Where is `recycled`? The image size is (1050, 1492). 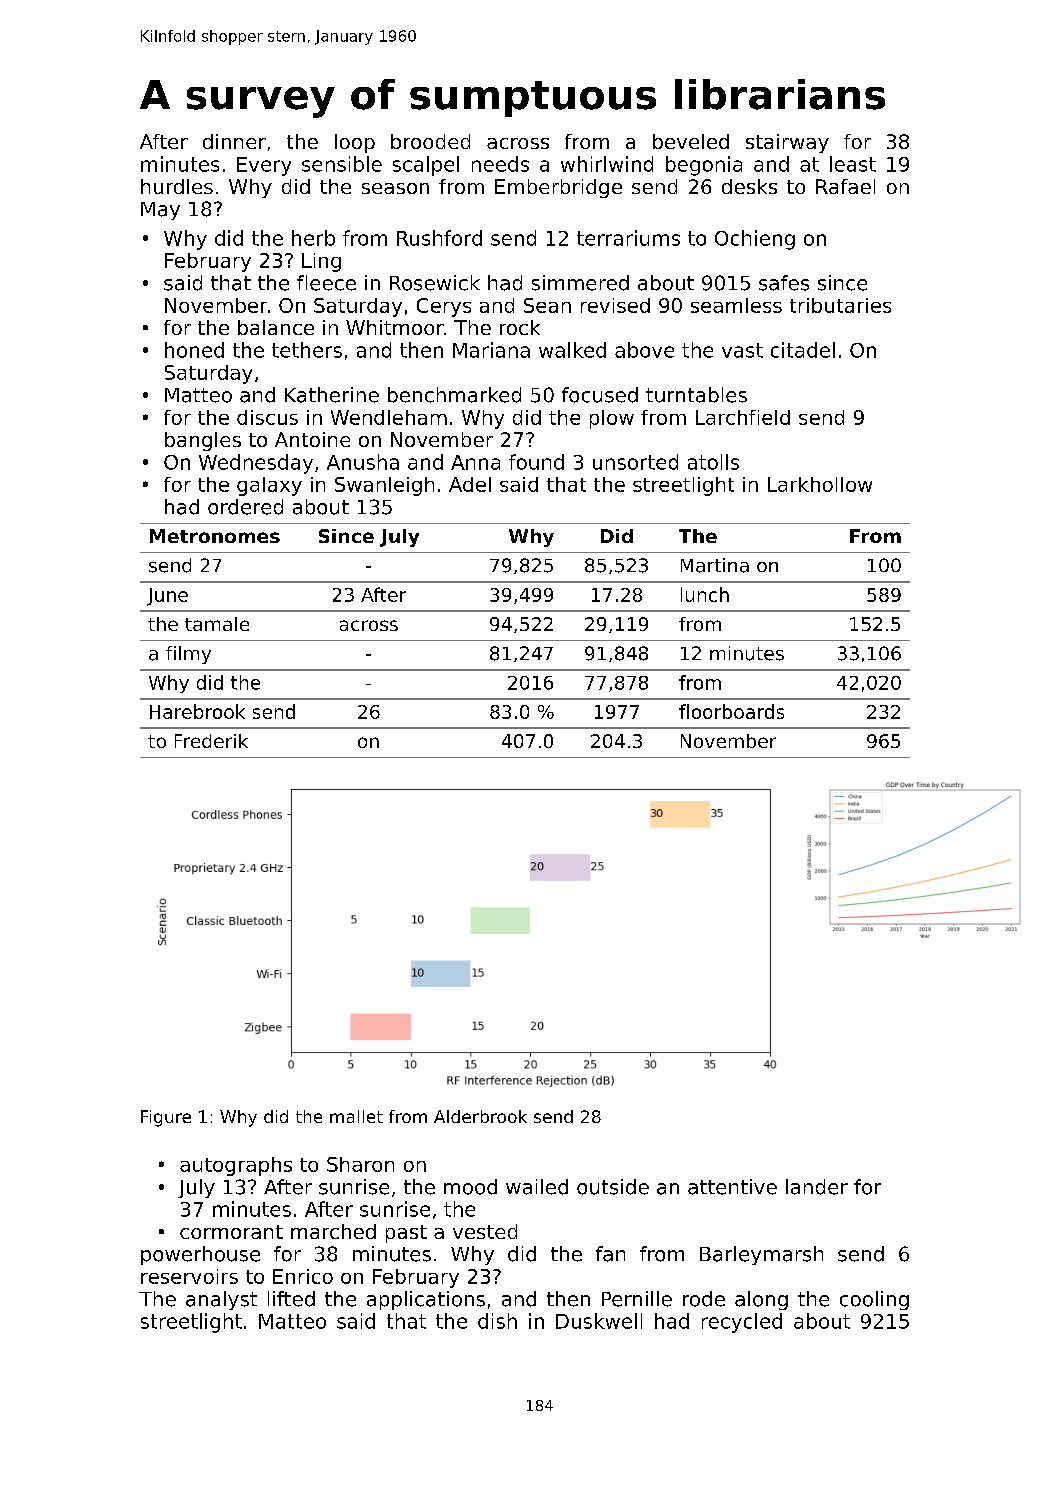 recycled is located at coordinates (742, 1323).
